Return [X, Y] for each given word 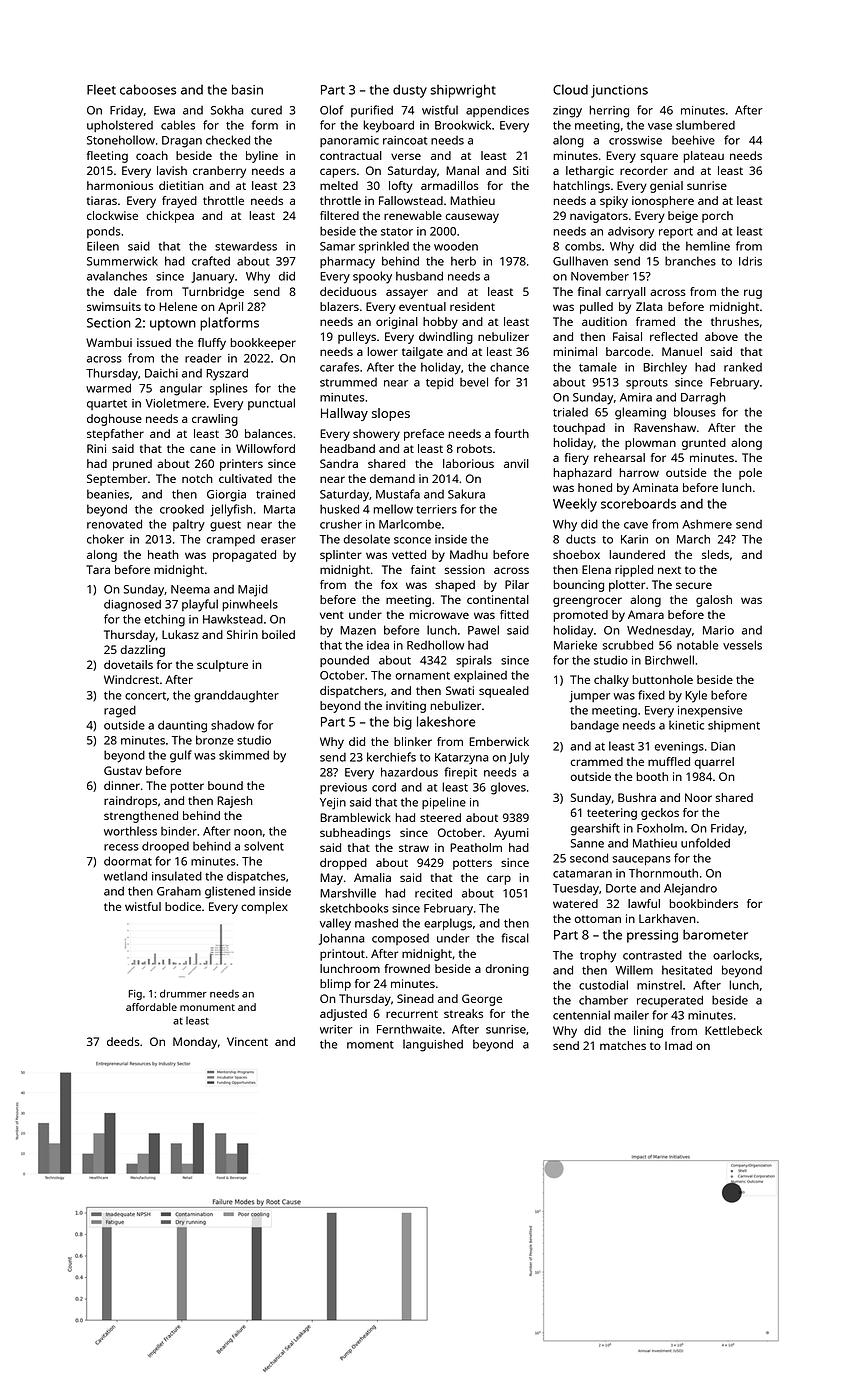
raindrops [130, 802]
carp [499, 880]
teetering [612, 814]
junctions [619, 91]
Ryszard [227, 374]
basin [247, 89]
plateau [703, 157]
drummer [183, 993]
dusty [410, 91]
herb [463, 261]
